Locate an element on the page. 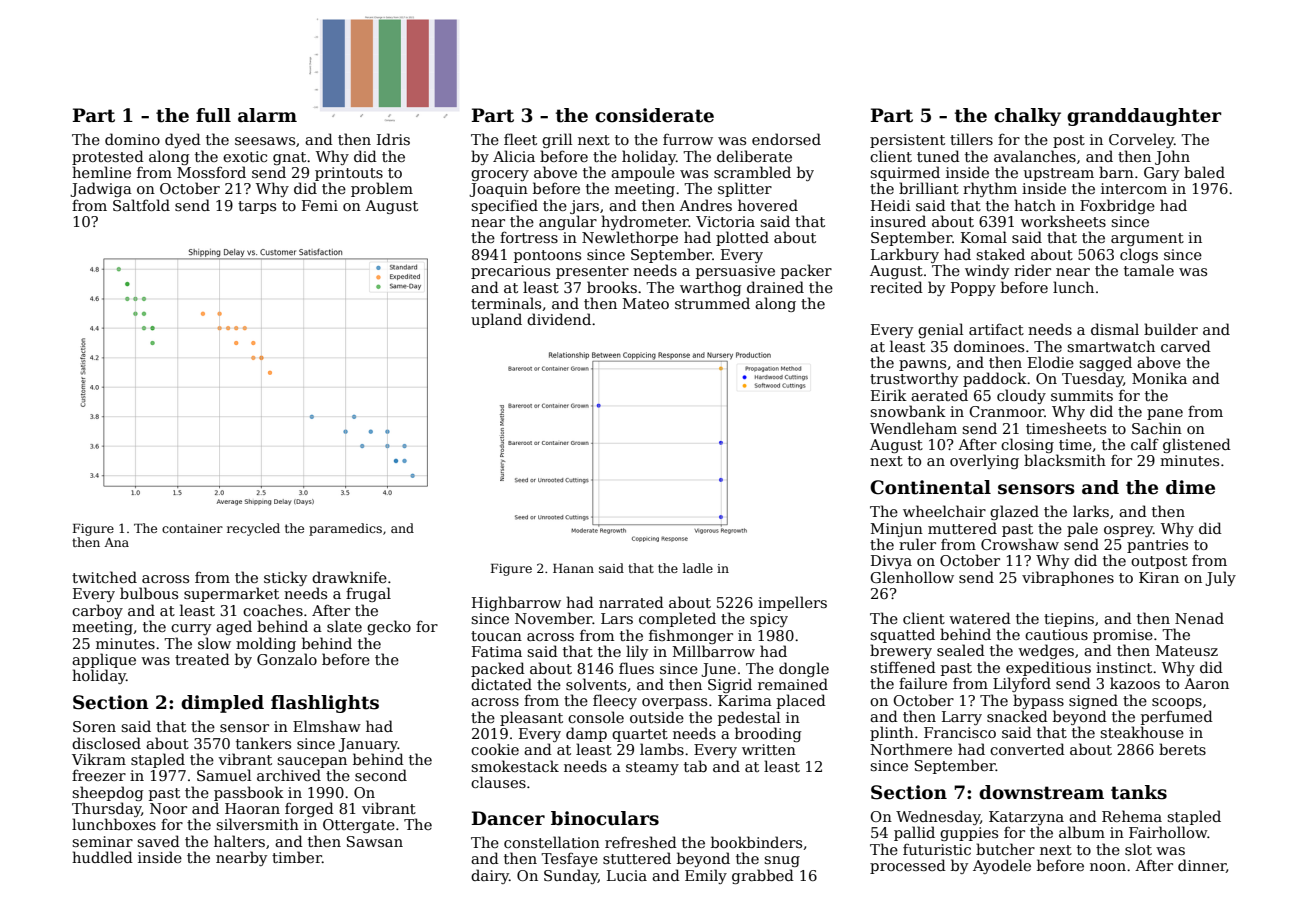 The height and width of the document is (924, 1308). Corveley is located at coordinates (1141, 140).
